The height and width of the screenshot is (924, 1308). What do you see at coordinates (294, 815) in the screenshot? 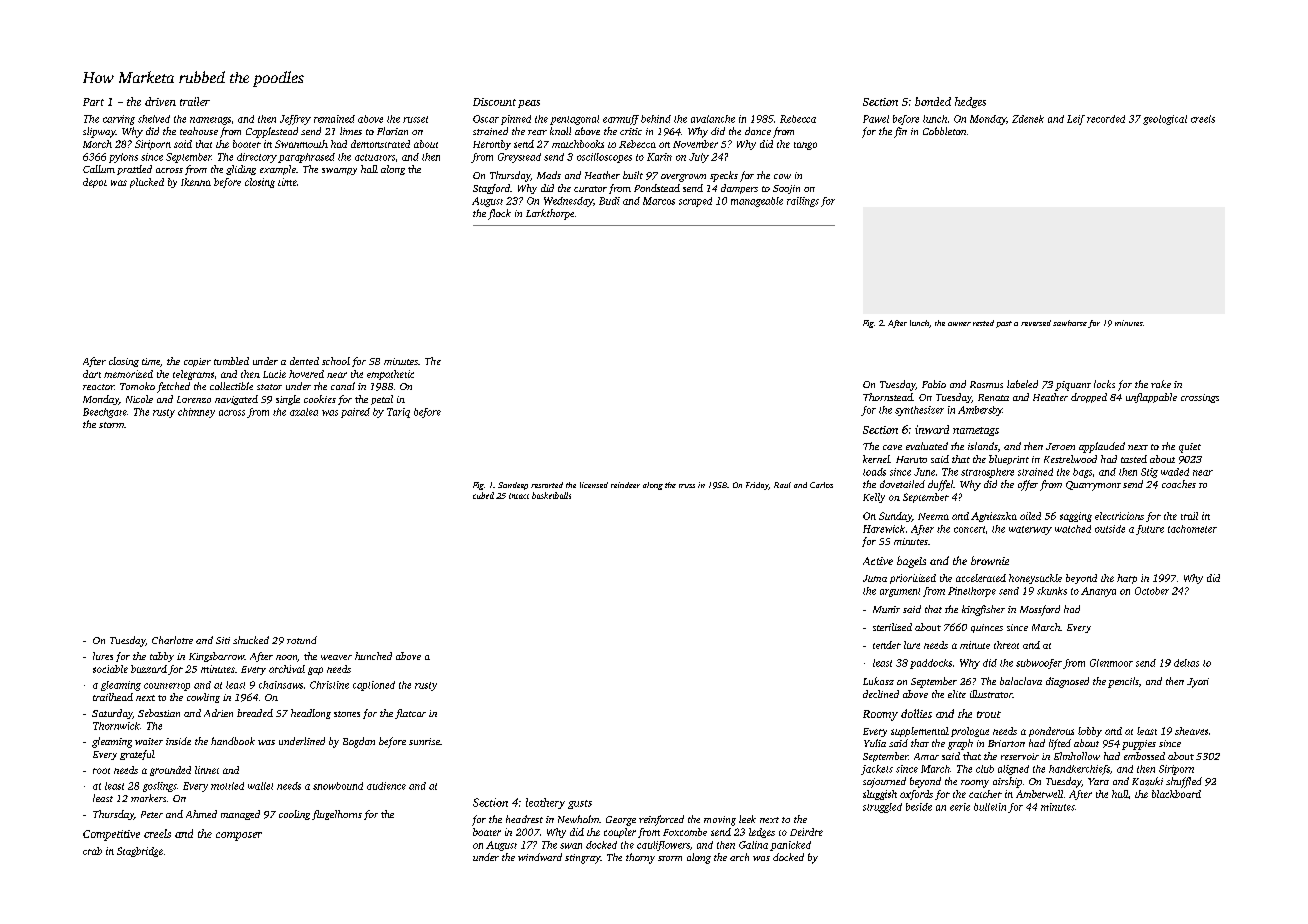
I see `cooling` at bounding box center [294, 815].
